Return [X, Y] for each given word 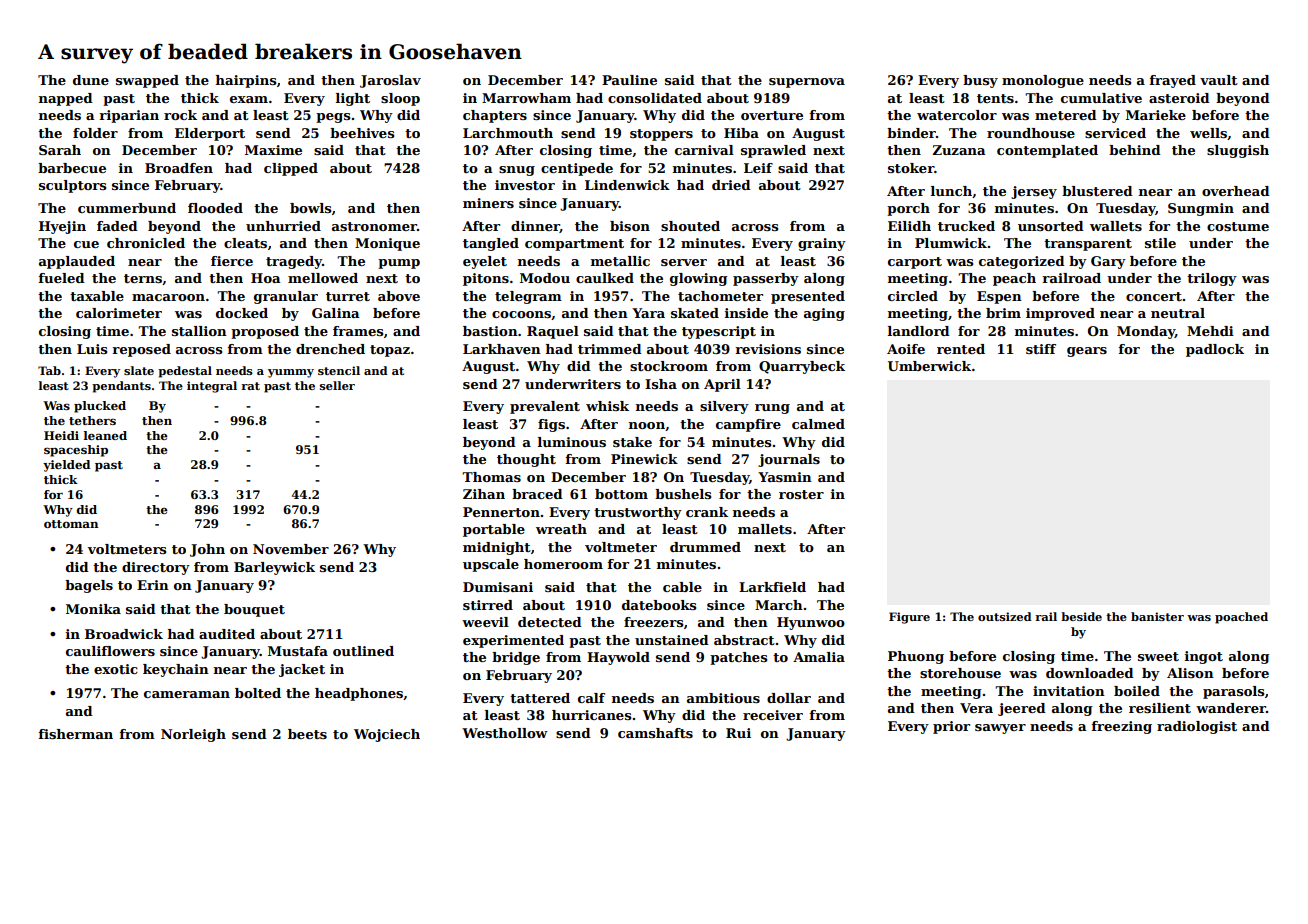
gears [1087, 352]
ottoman [71, 524]
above [399, 296]
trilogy [1212, 279]
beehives [362, 133]
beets [307, 734]
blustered [1097, 191]
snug [517, 171]
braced [537, 494]
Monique [387, 244]
